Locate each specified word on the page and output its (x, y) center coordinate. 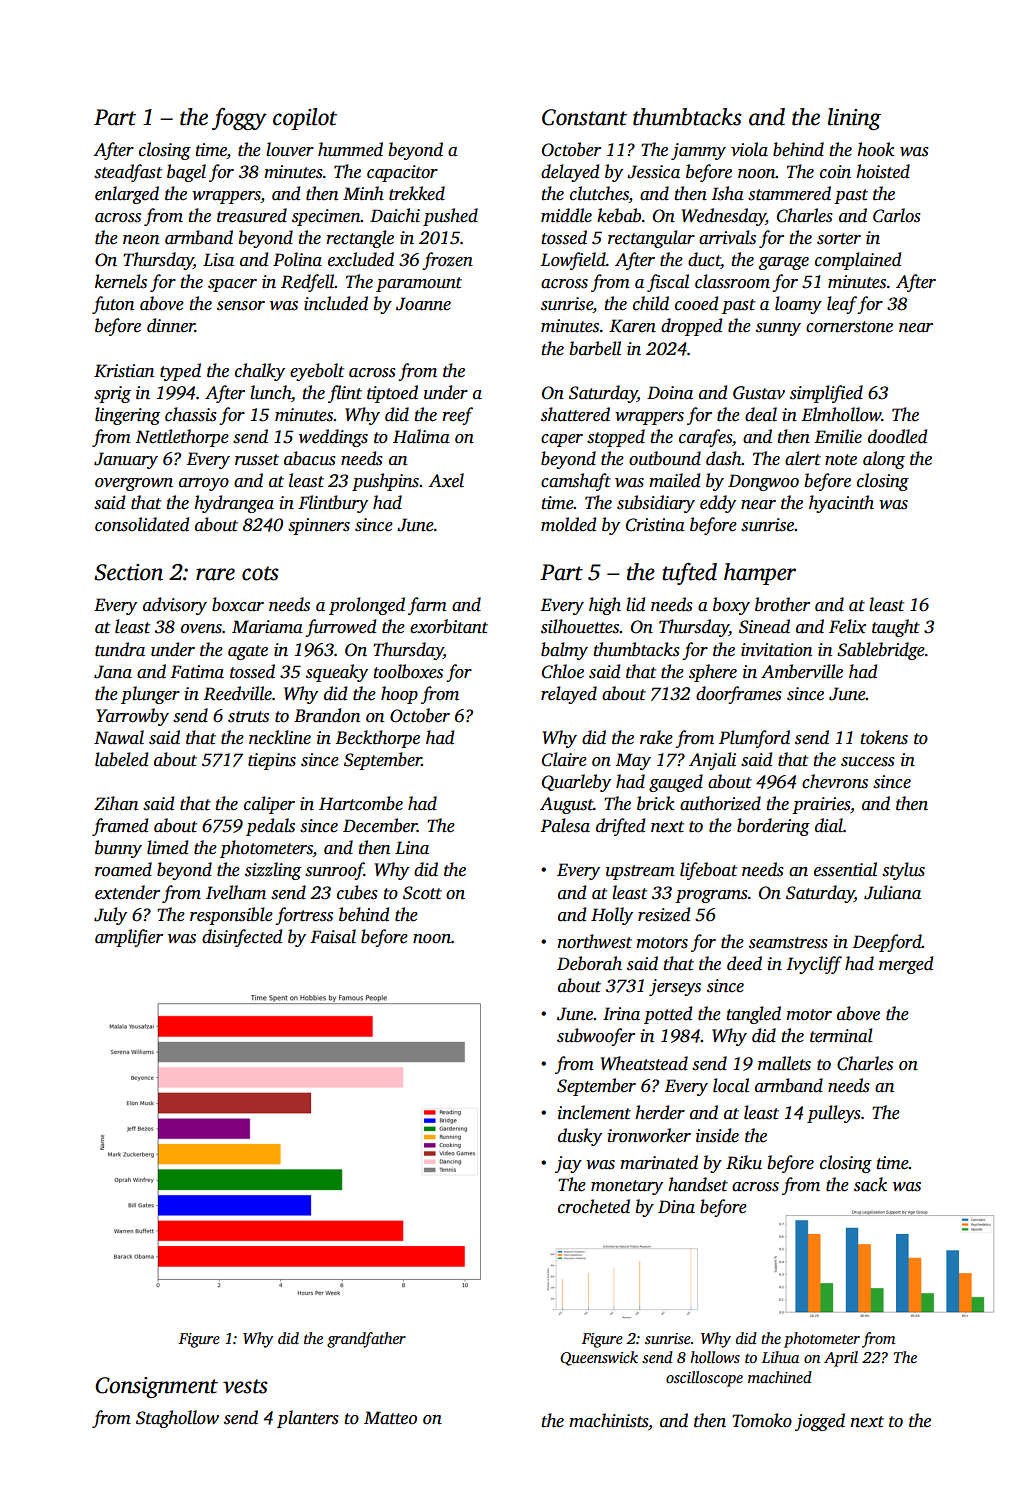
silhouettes (580, 626)
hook (876, 149)
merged (906, 965)
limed (167, 847)
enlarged (127, 195)
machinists (608, 1420)
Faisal (333, 936)
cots (260, 573)
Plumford (754, 739)
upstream (640, 872)
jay (568, 1164)
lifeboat (708, 871)
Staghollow (177, 1419)
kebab (619, 215)
